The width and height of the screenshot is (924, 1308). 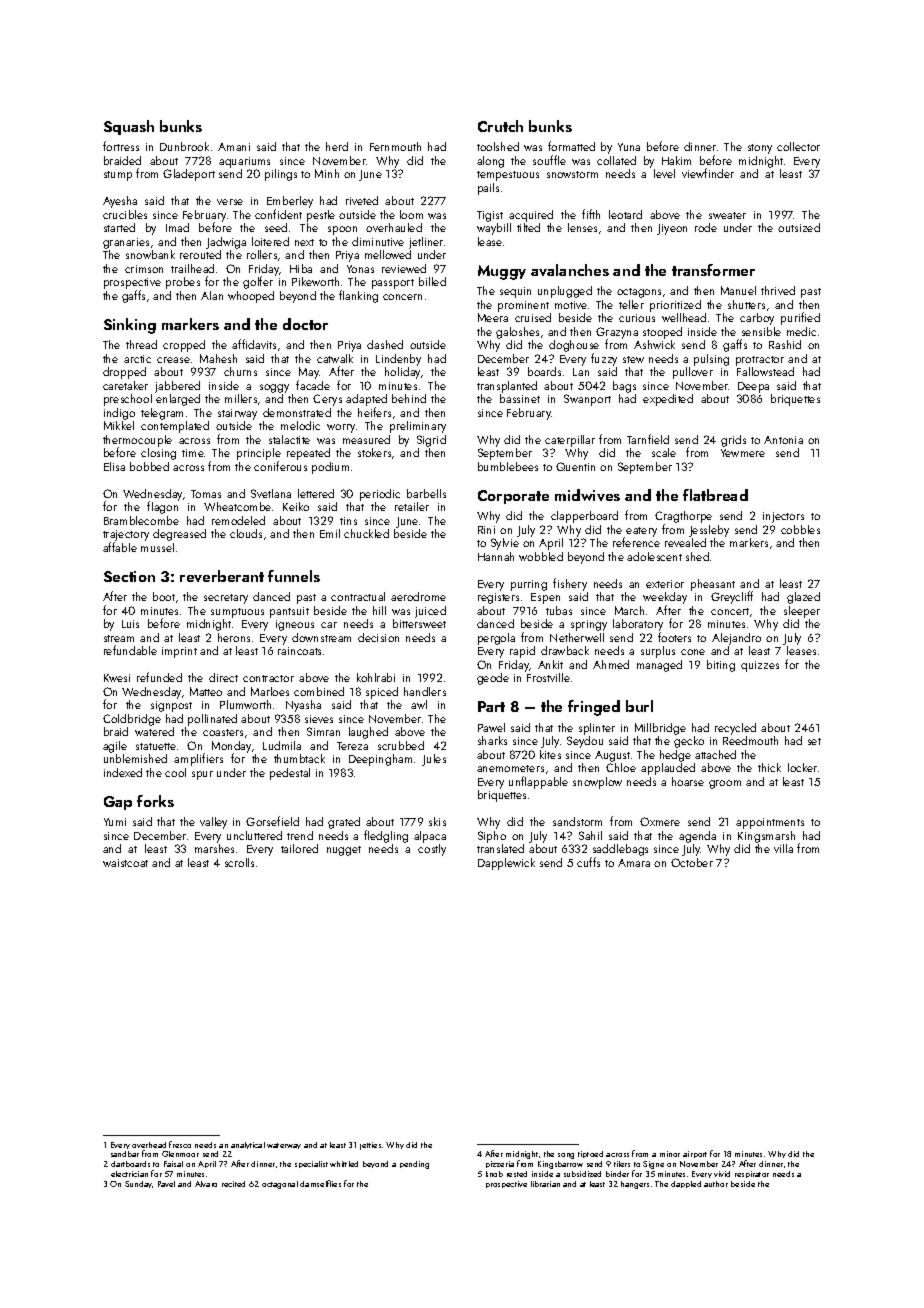 What do you see at coordinates (635, 1185) in the screenshot?
I see `hangers` at bounding box center [635, 1185].
